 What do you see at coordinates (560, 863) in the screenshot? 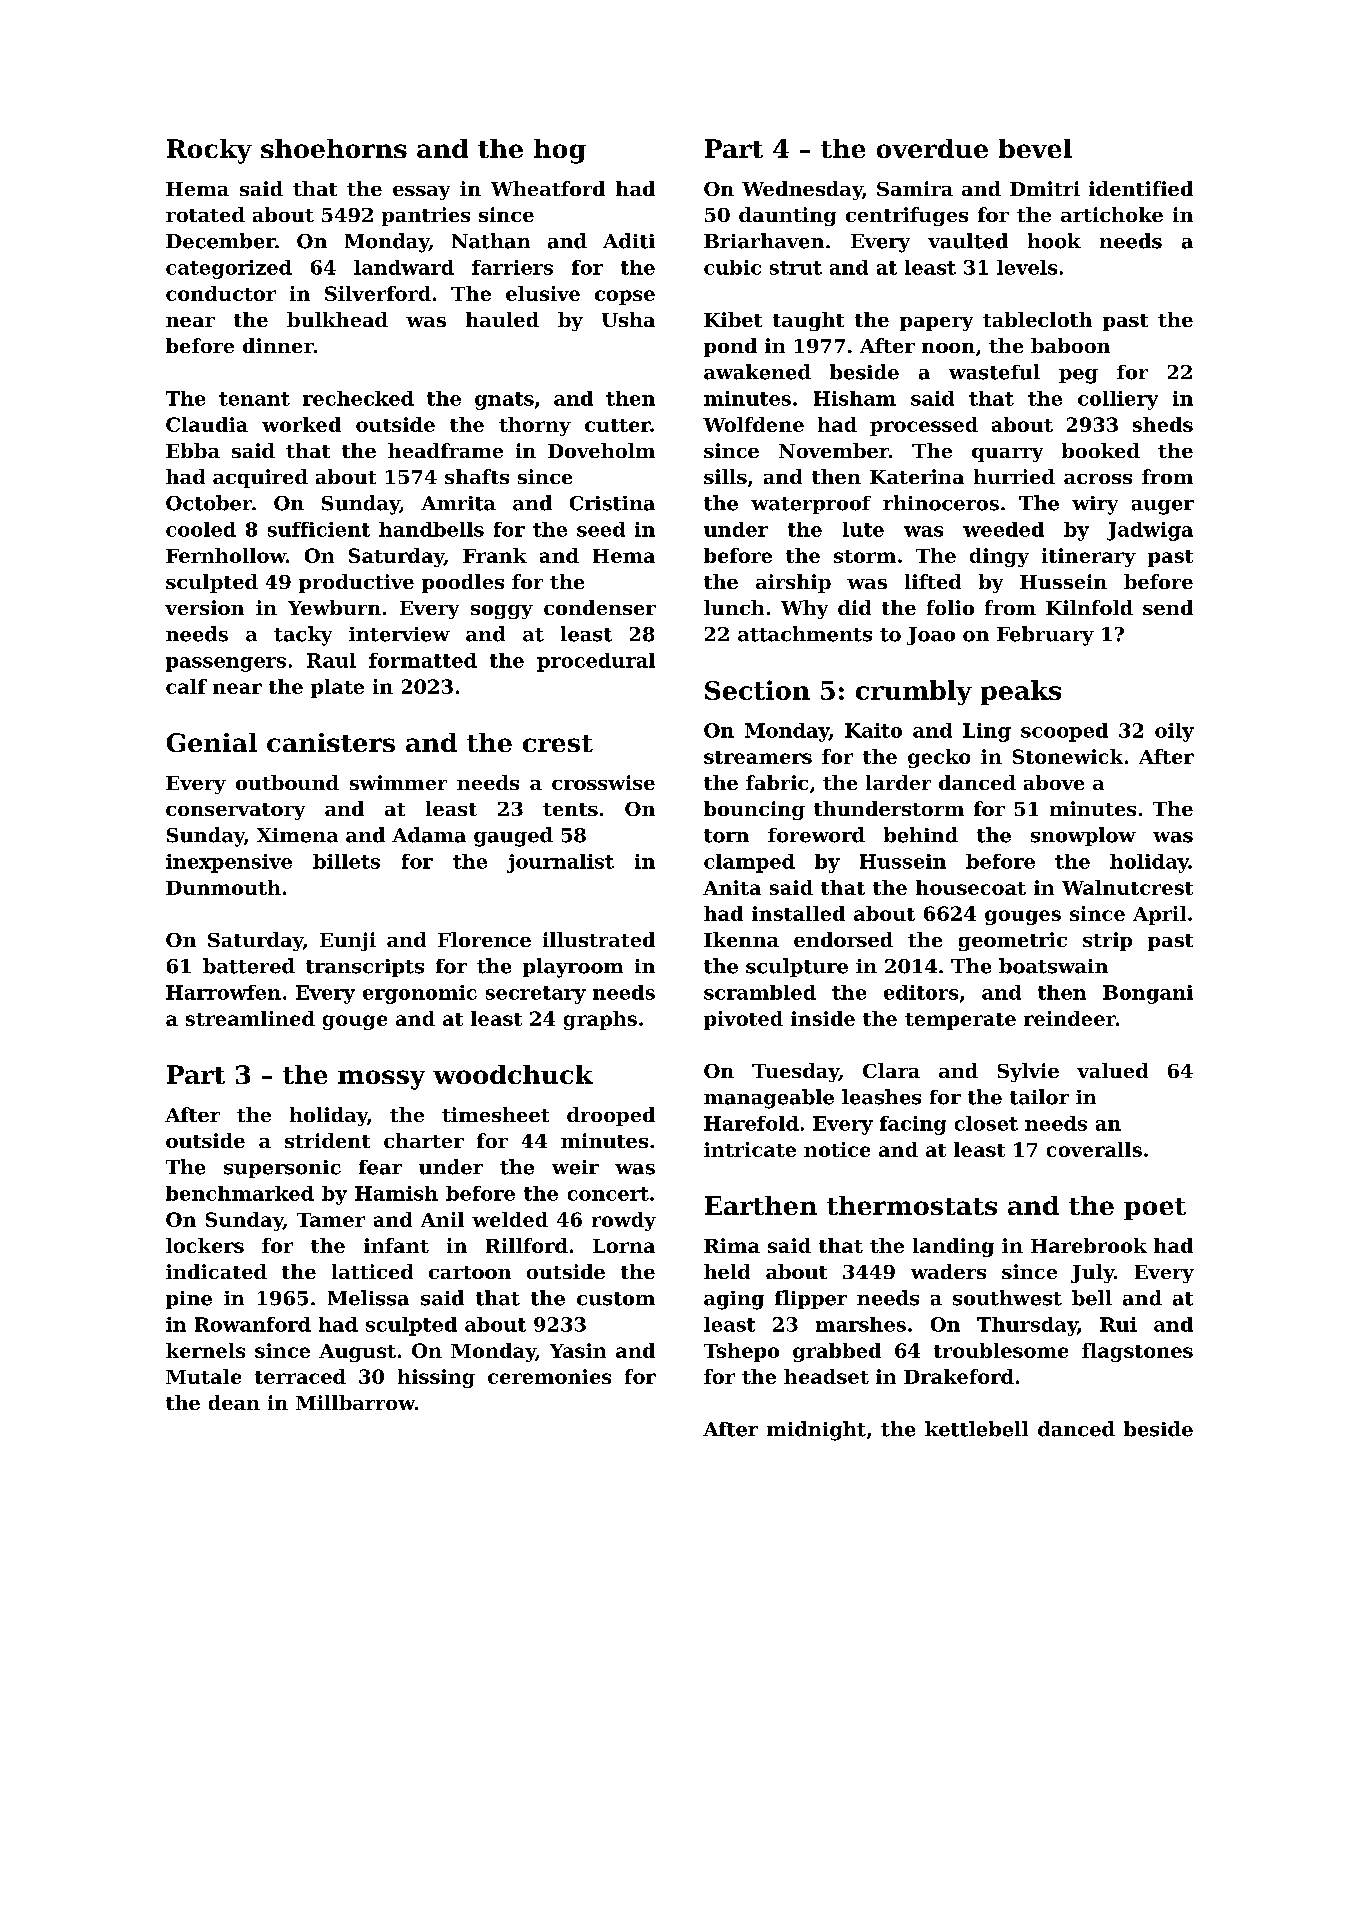
I see `journalist` at bounding box center [560, 863].
